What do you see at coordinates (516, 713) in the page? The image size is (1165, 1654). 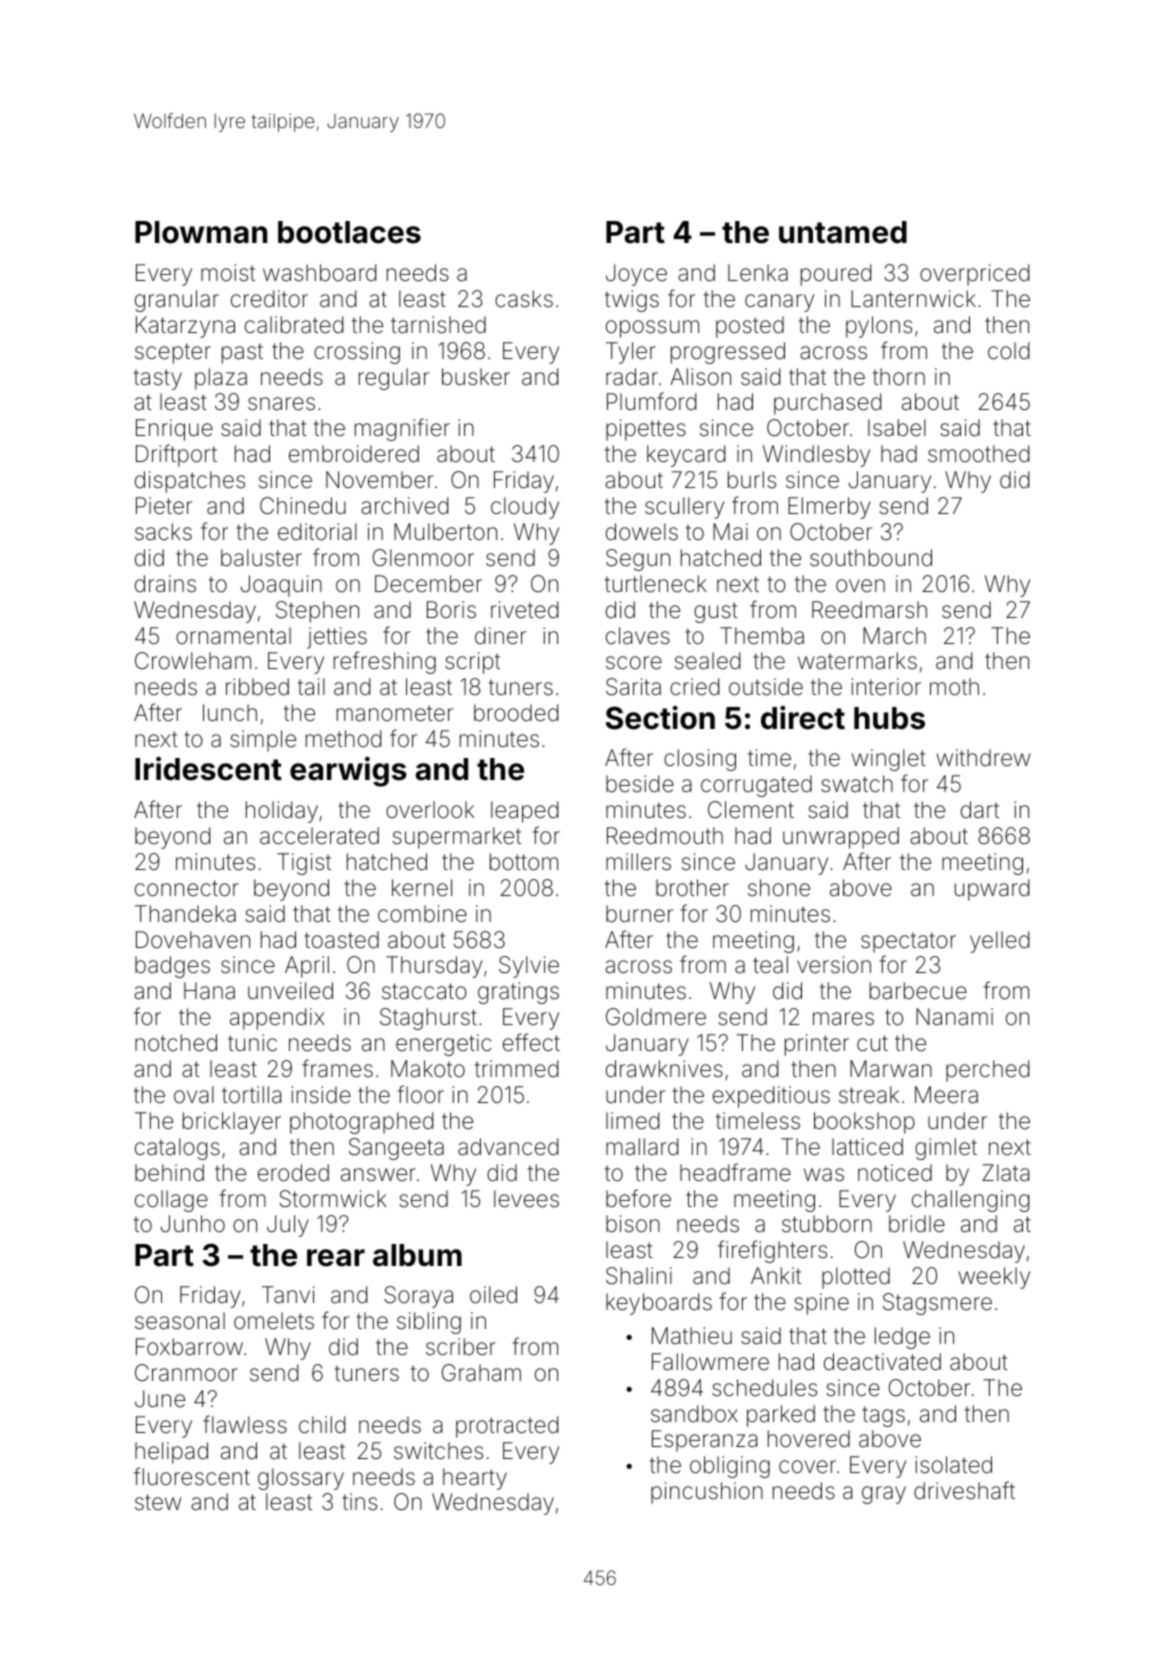 I see `brooded` at bounding box center [516, 713].
